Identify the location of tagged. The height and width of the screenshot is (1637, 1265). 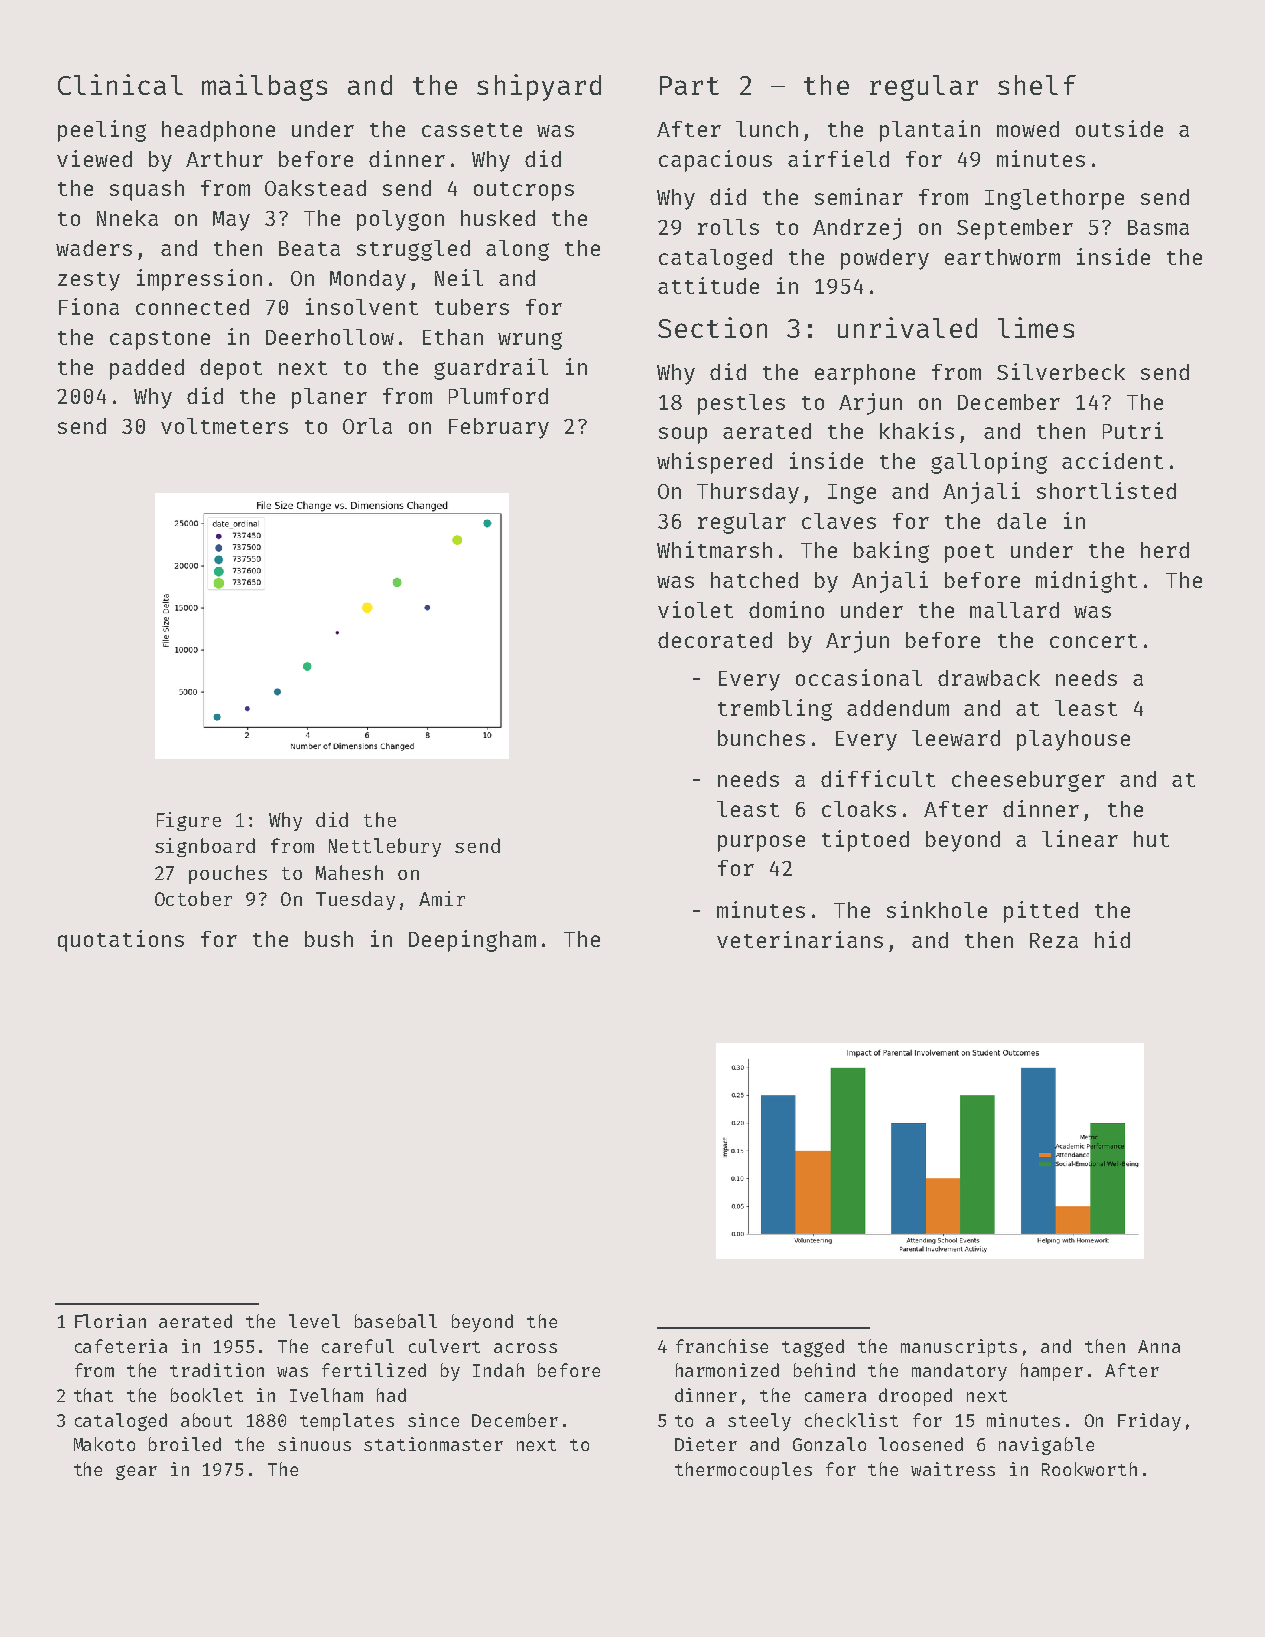
(813, 1348).
